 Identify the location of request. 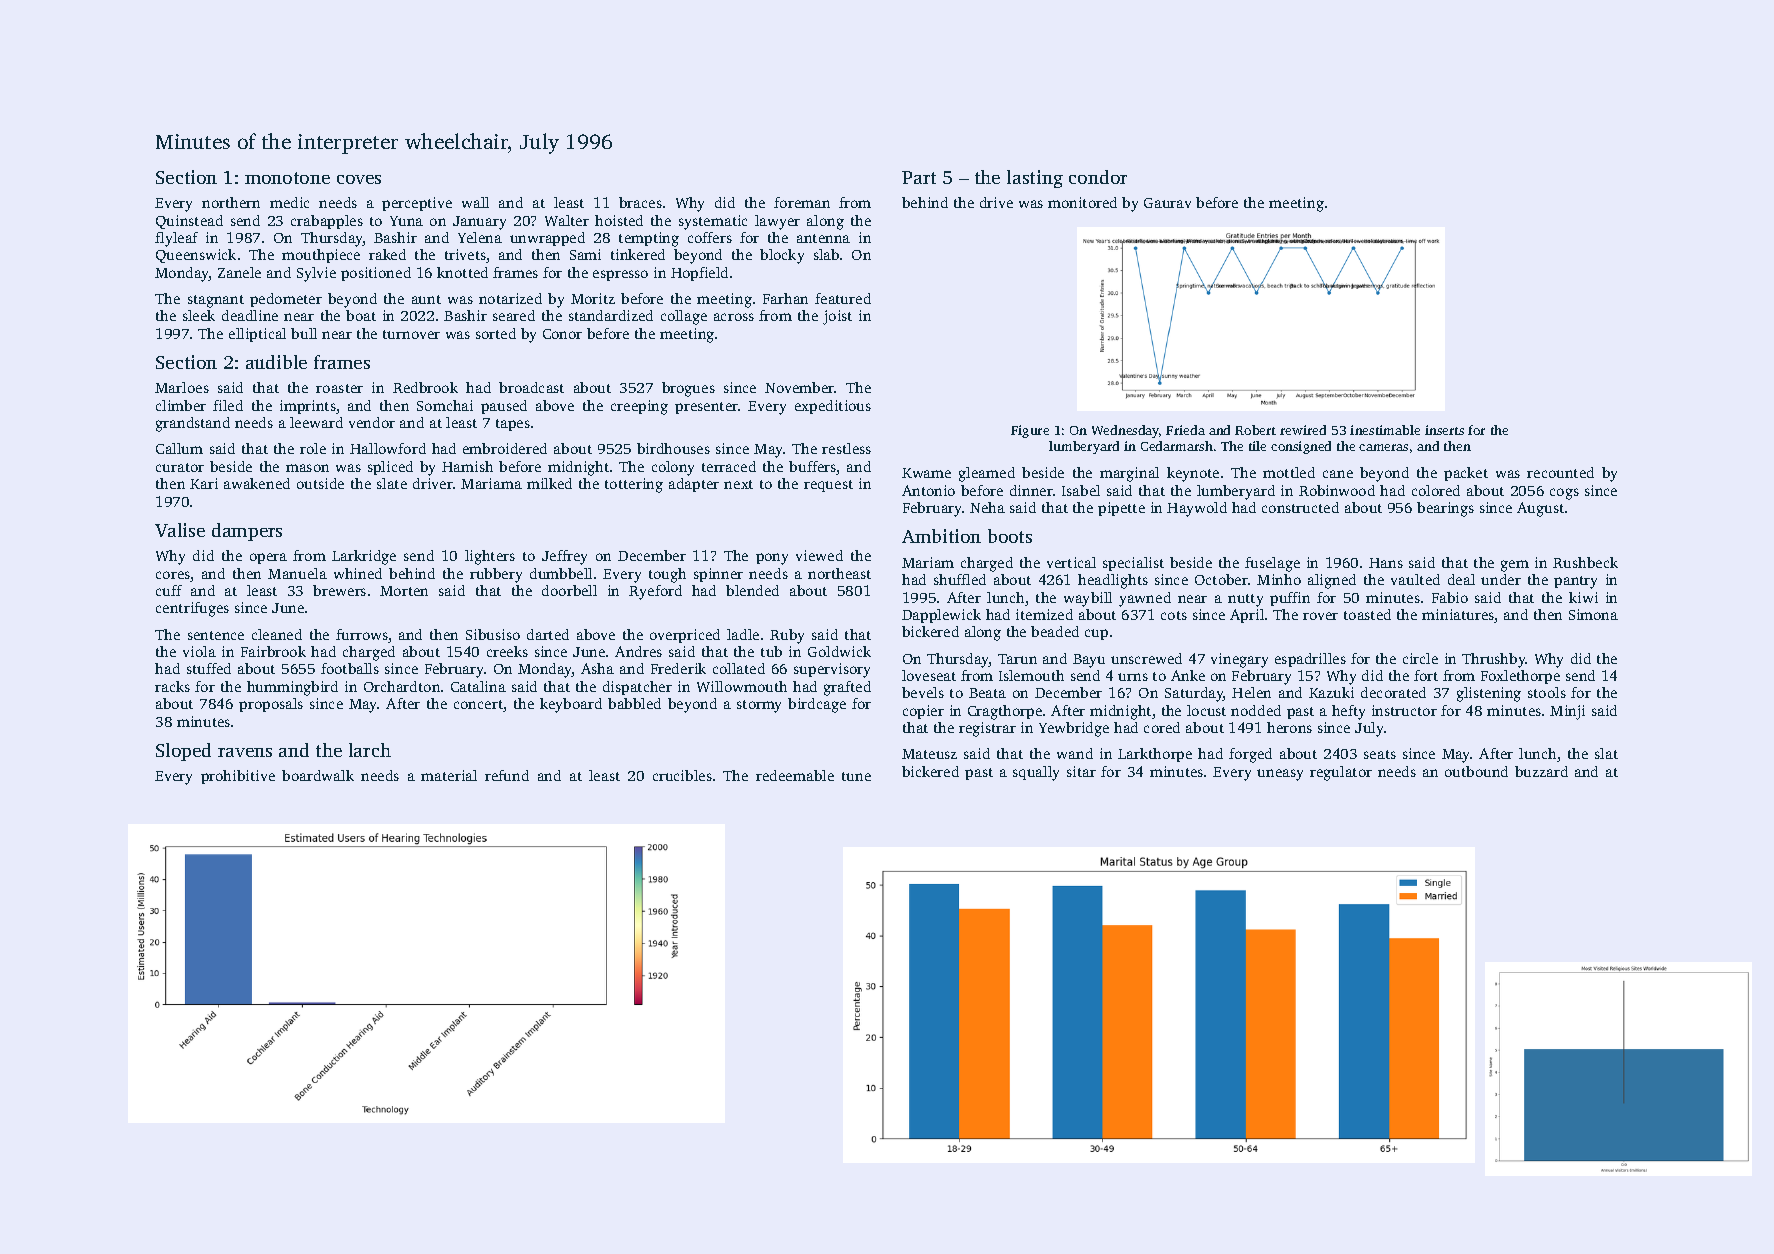
(828, 486).
